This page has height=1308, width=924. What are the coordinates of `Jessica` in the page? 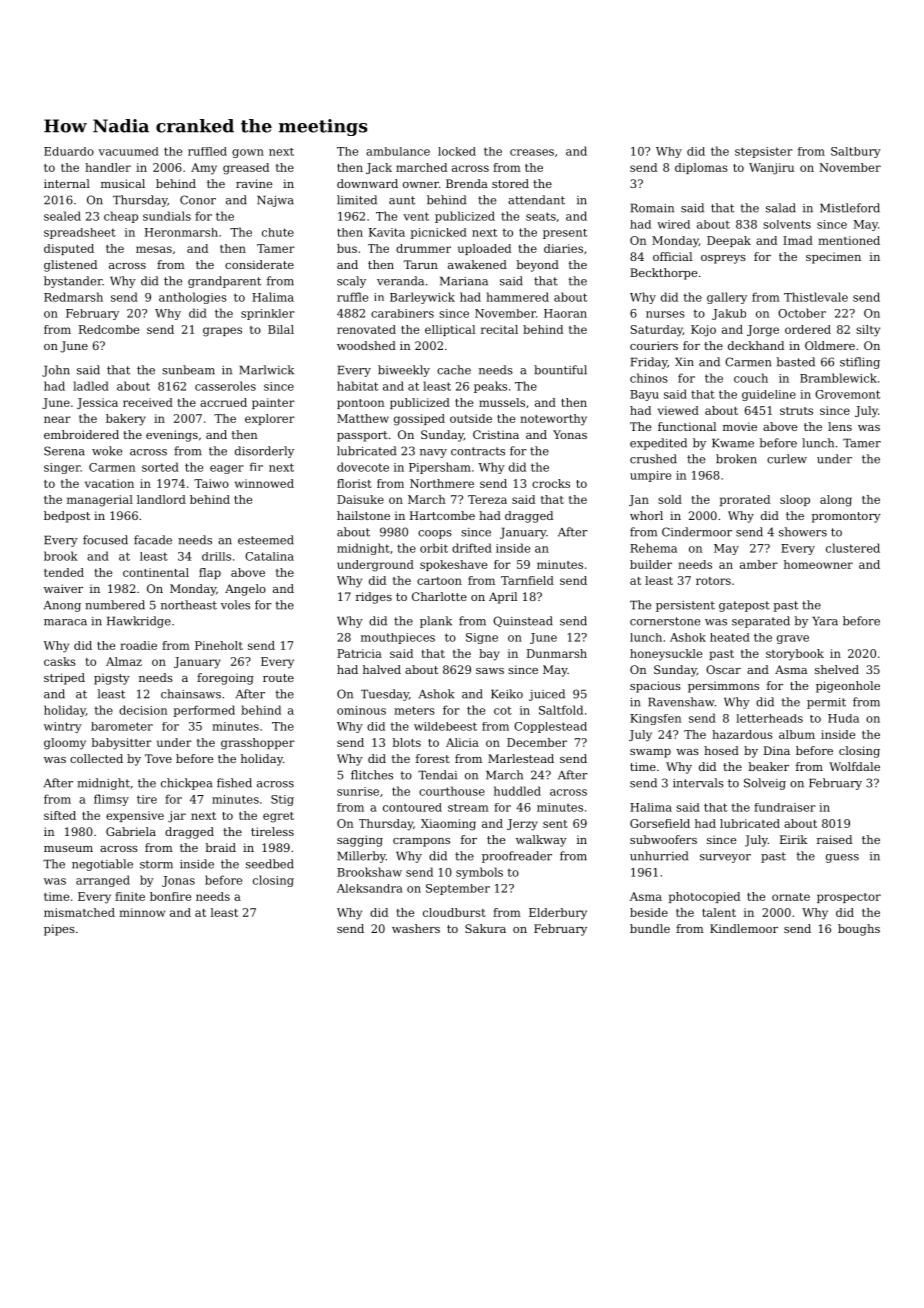 It's located at (97, 403).
